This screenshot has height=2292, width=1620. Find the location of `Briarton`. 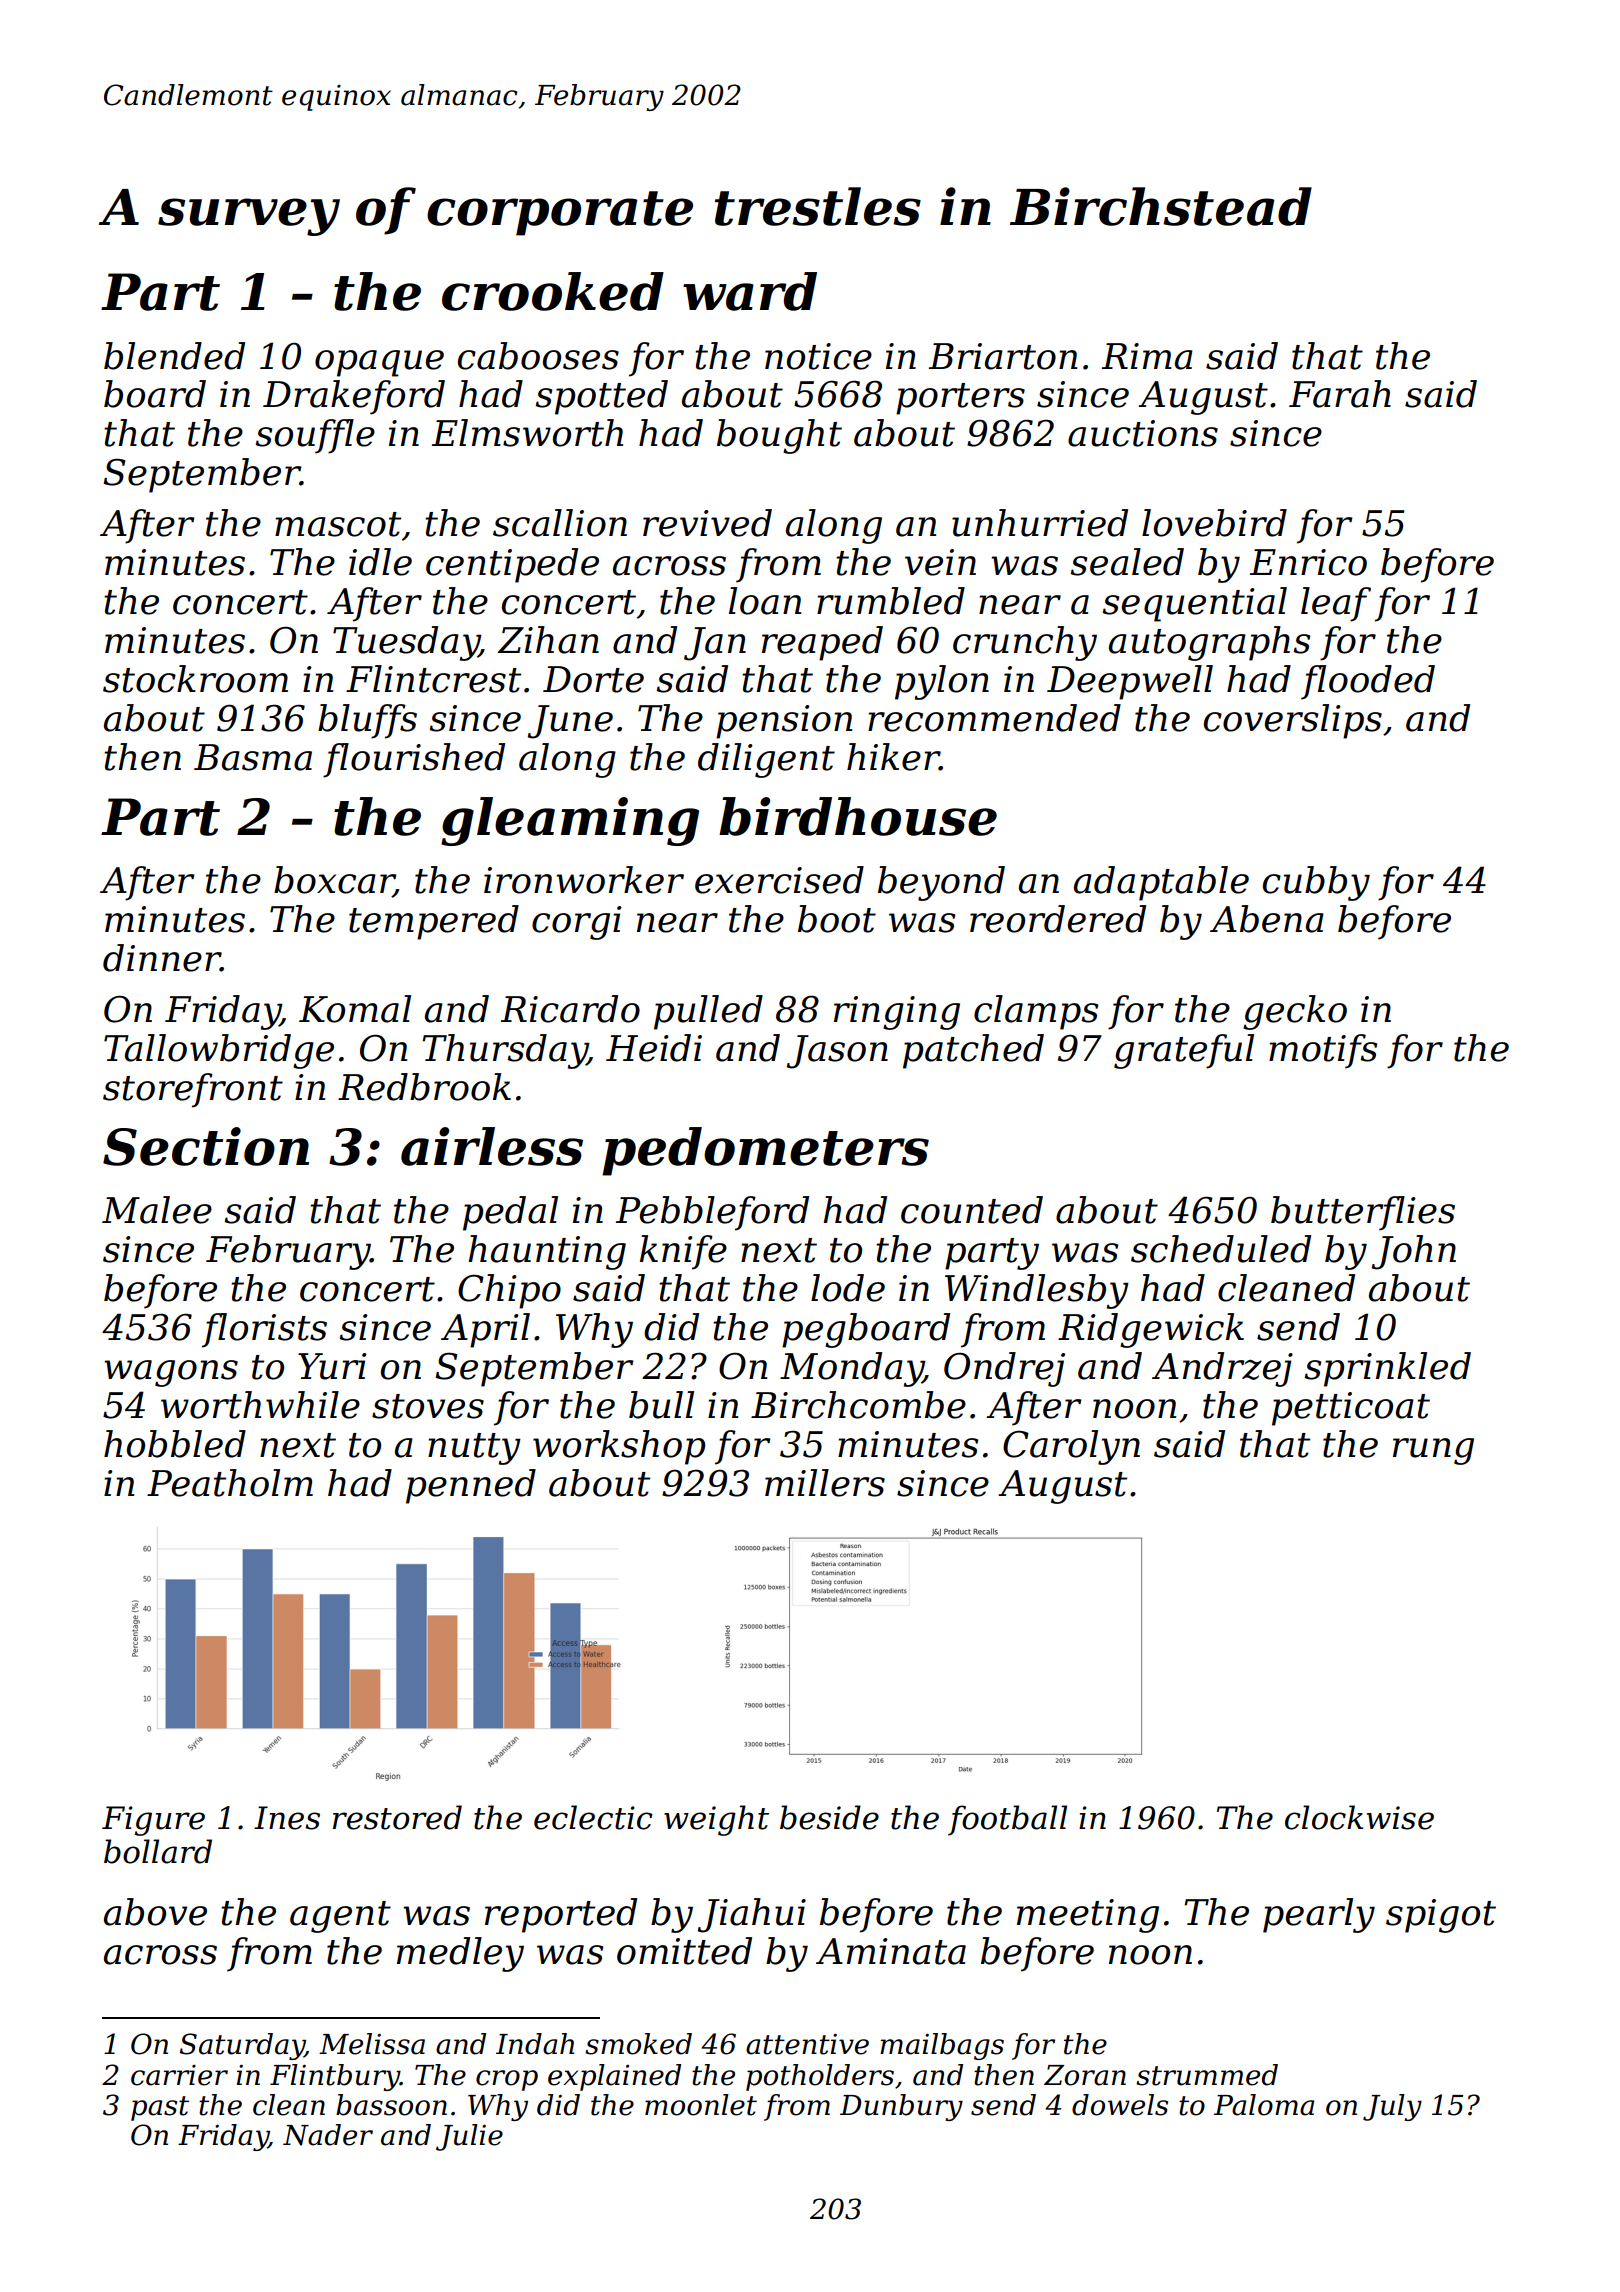

Briarton is located at coordinates (1003, 356).
